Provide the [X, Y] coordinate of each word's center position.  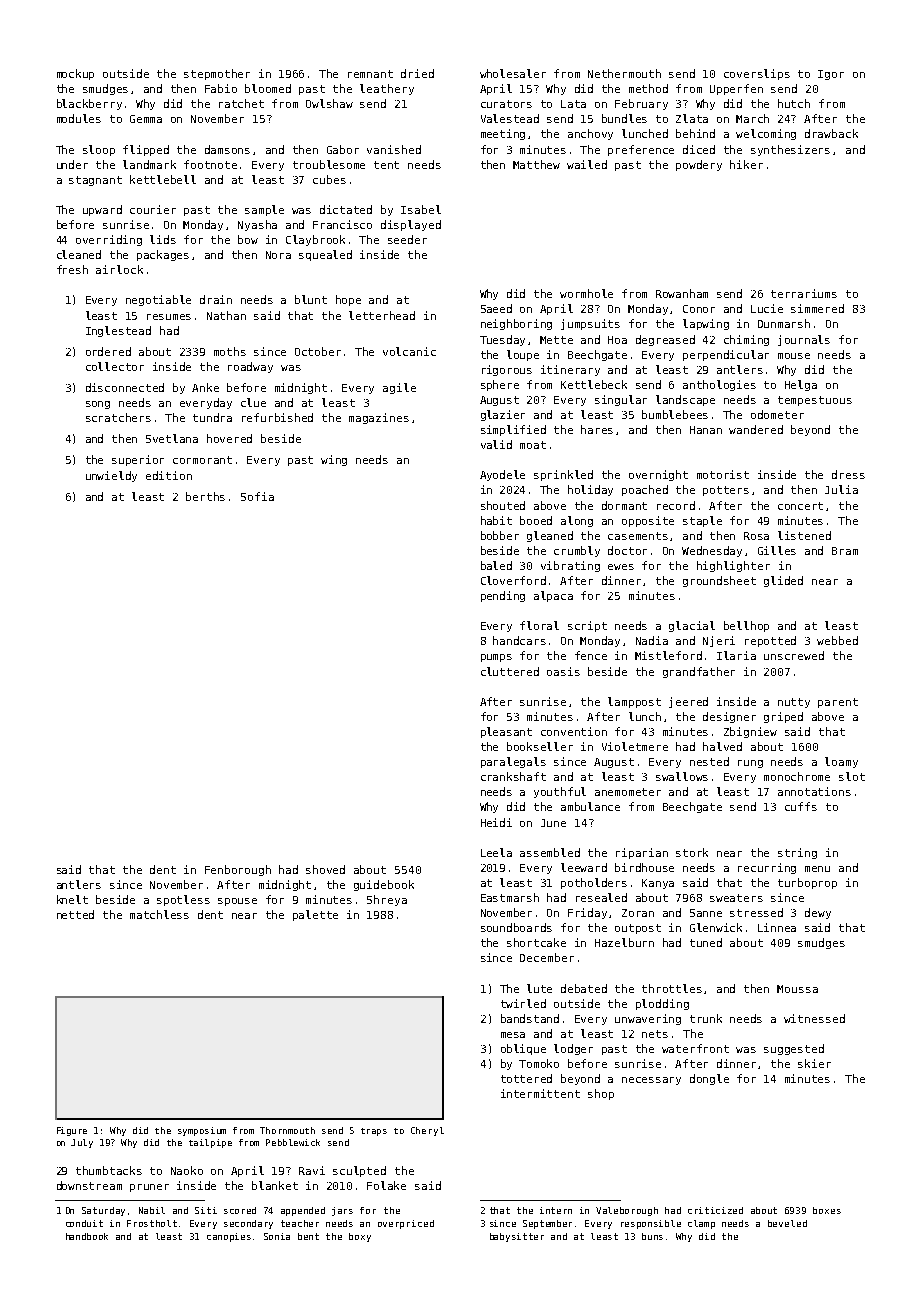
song [98, 405]
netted [75, 914]
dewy [818, 913]
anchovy [590, 134]
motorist [723, 474]
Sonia [277, 1236]
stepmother [217, 74]
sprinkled [563, 475]
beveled [787, 1223]
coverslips [757, 74]
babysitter [517, 1237]
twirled [523, 1003]
